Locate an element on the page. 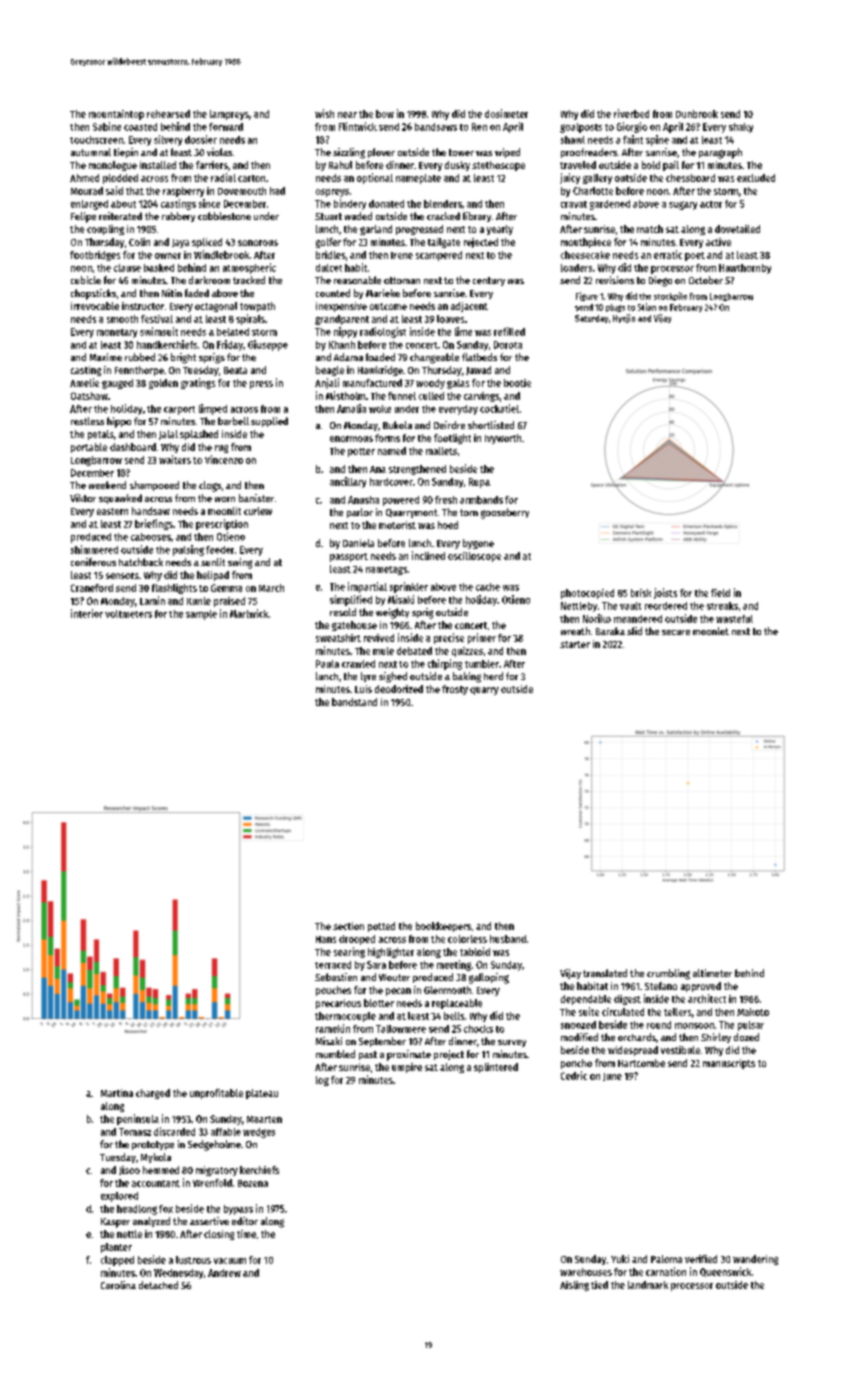 The image size is (849, 1400). Jisoo is located at coordinates (129, 1170).
